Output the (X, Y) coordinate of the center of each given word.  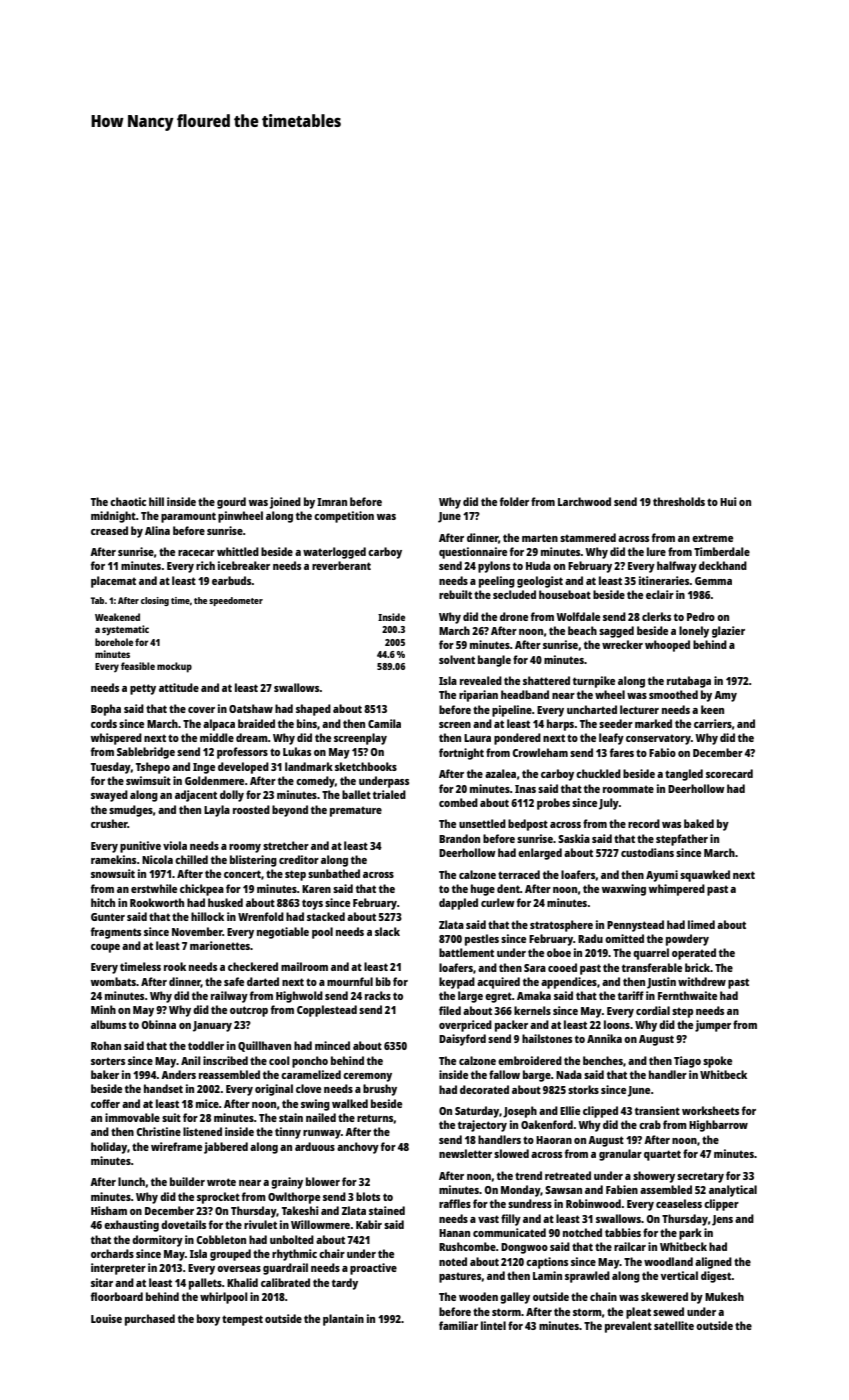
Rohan (106, 1045)
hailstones (547, 1038)
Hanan (454, 1233)
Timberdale (722, 551)
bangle (494, 661)
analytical (733, 1191)
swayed (109, 796)
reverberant (341, 565)
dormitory (157, 1241)
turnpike (594, 682)
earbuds (232, 580)
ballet (356, 794)
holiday (109, 1148)
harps (560, 725)
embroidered (530, 1060)
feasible (138, 666)
